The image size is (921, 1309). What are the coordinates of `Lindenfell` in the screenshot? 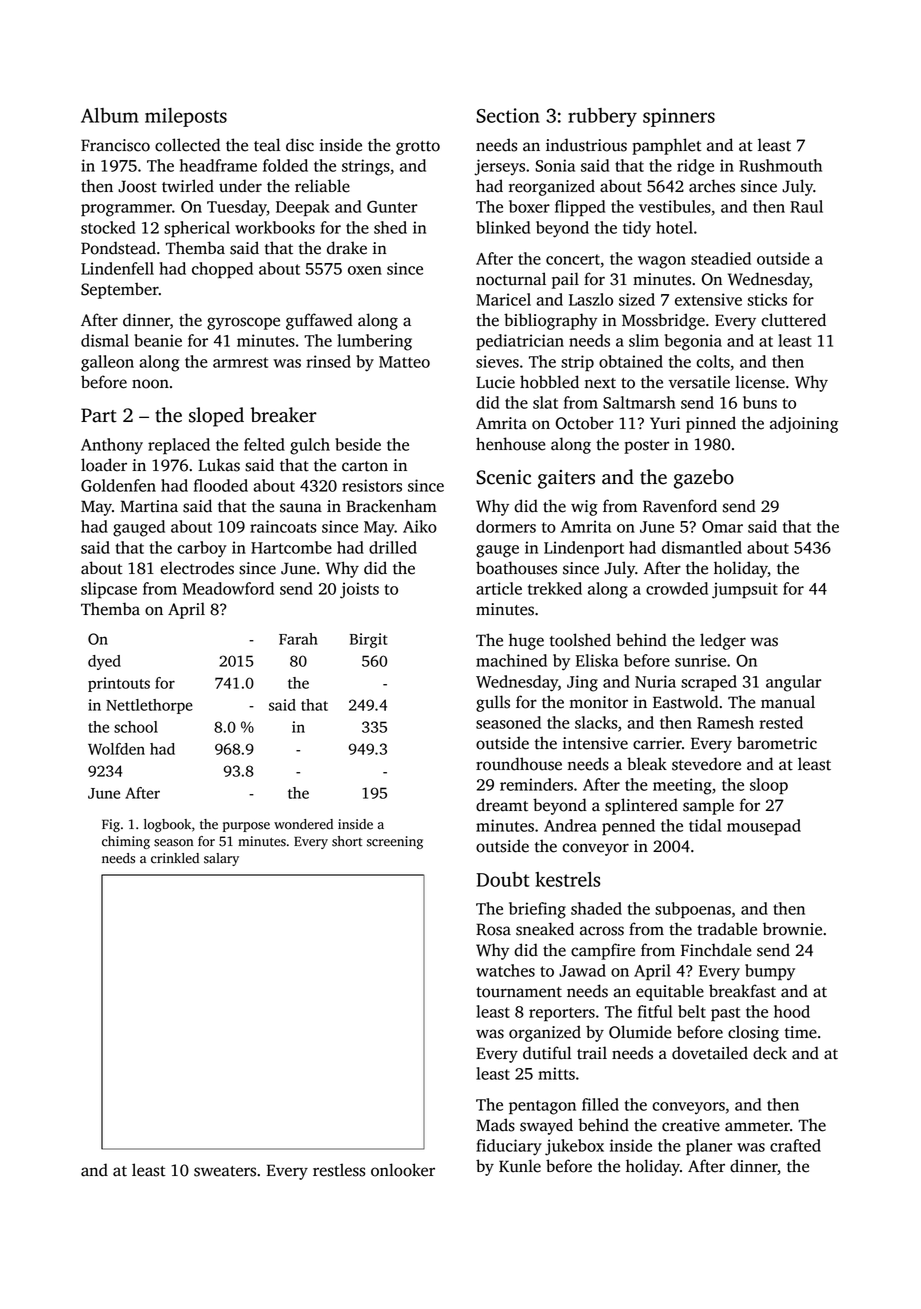 It's located at (117, 268).
